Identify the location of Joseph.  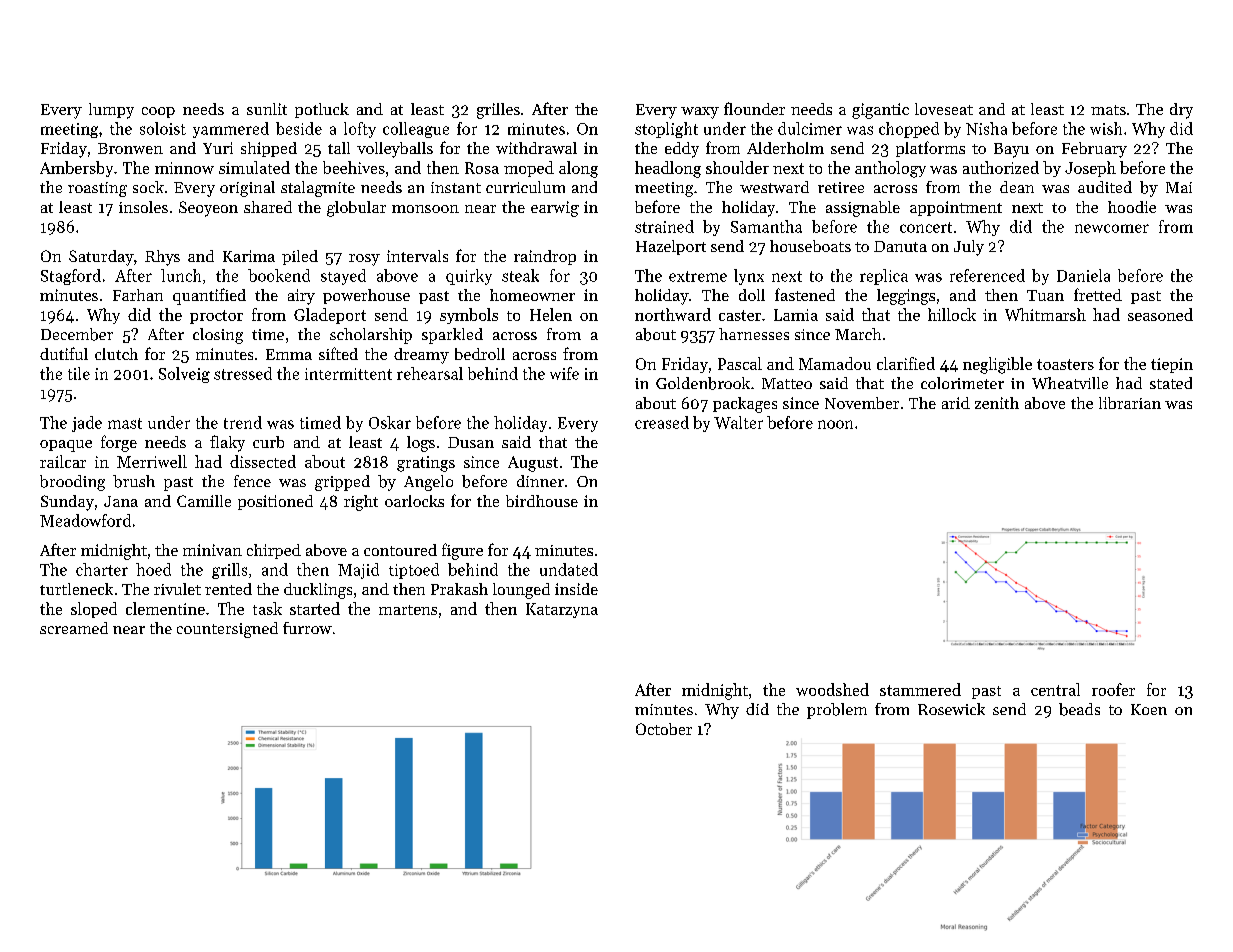
(1090, 169).
